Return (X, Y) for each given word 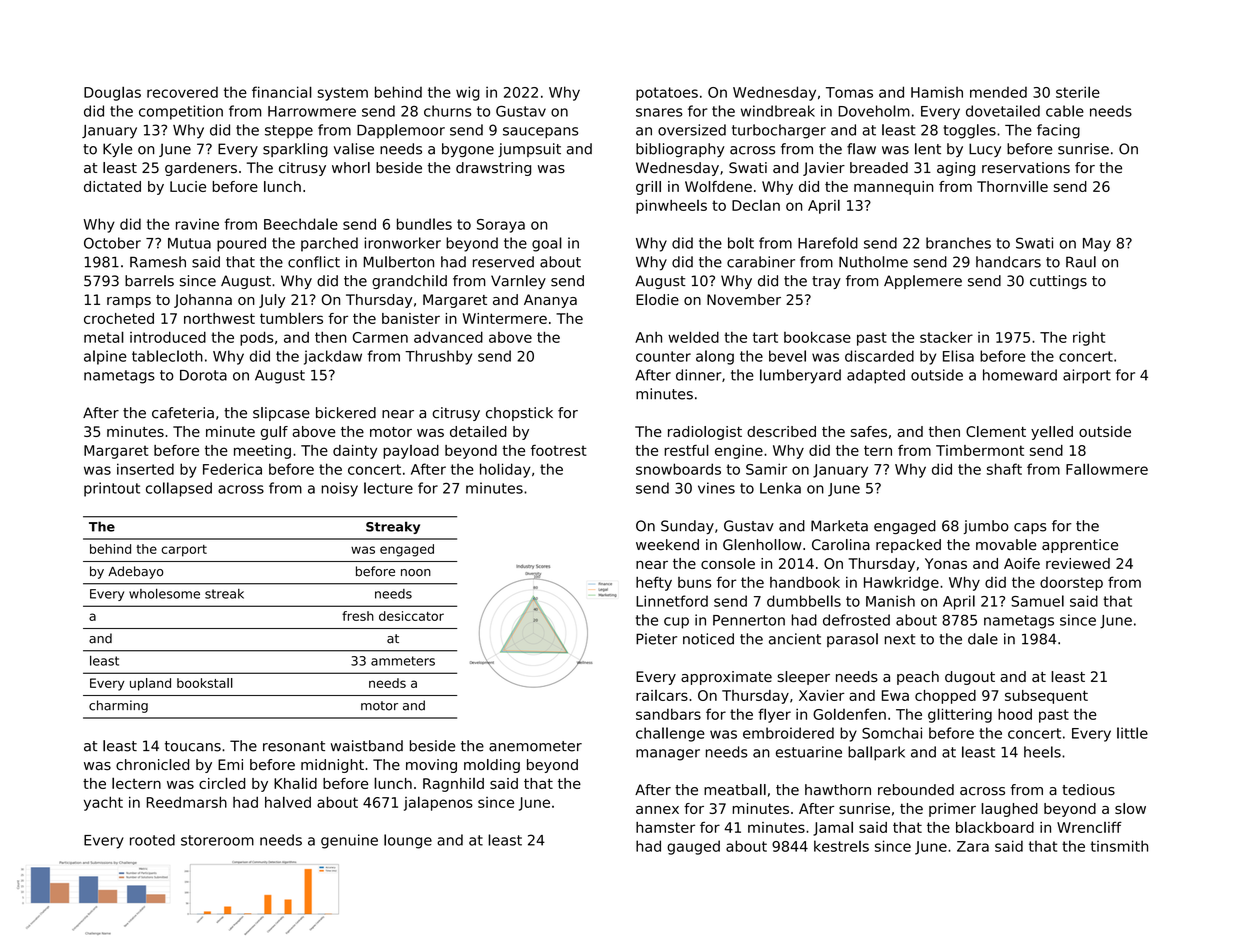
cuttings (1058, 282)
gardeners (201, 169)
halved (288, 802)
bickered (346, 413)
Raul (1081, 262)
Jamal (833, 828)
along (715, 357)
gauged (693, 847)
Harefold (828, 243)
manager (668, 755)
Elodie (657, 299)
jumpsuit (529, 150)
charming (118, 706)
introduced (168, 337)
